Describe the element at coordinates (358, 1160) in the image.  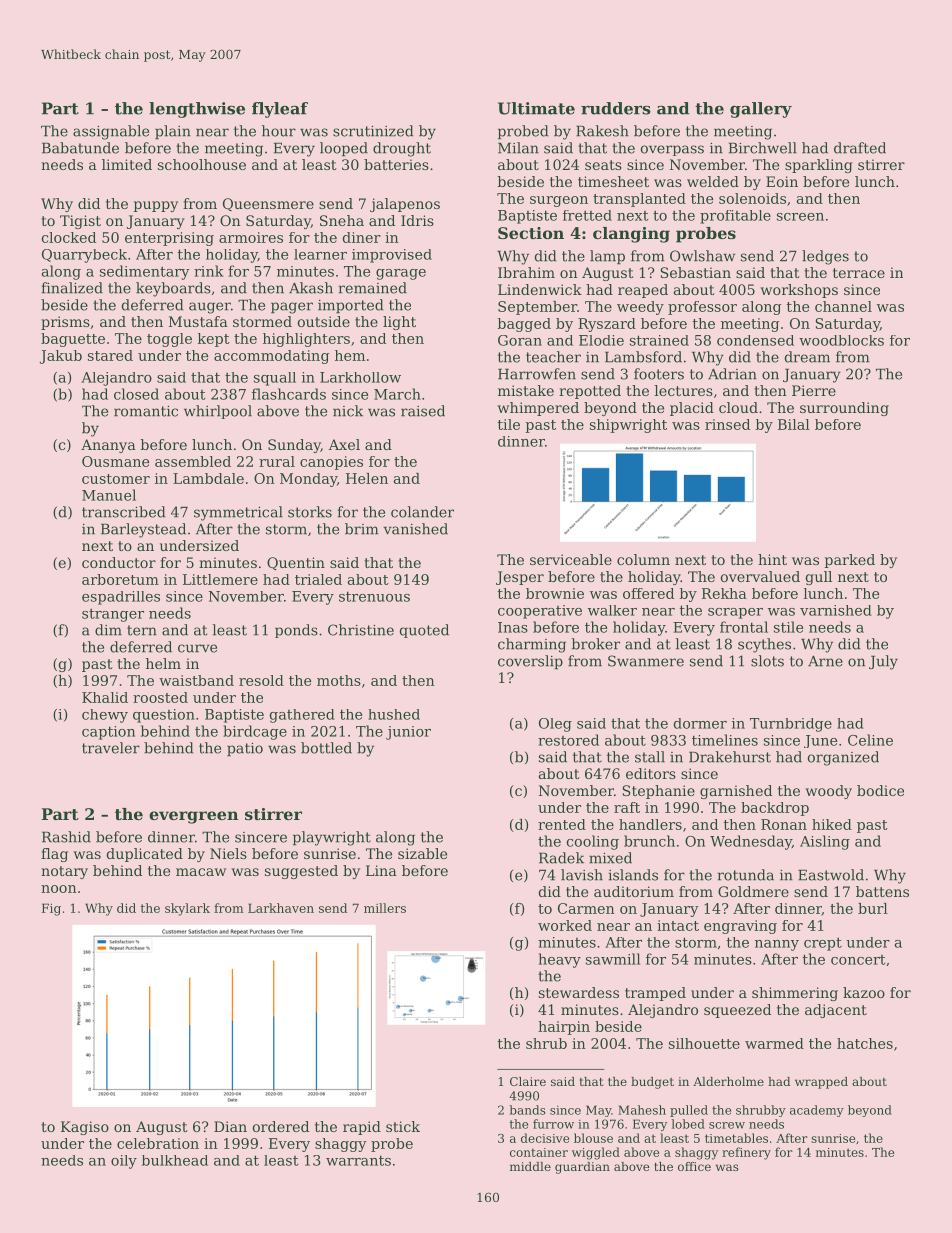
I see `warrants` at that location.
